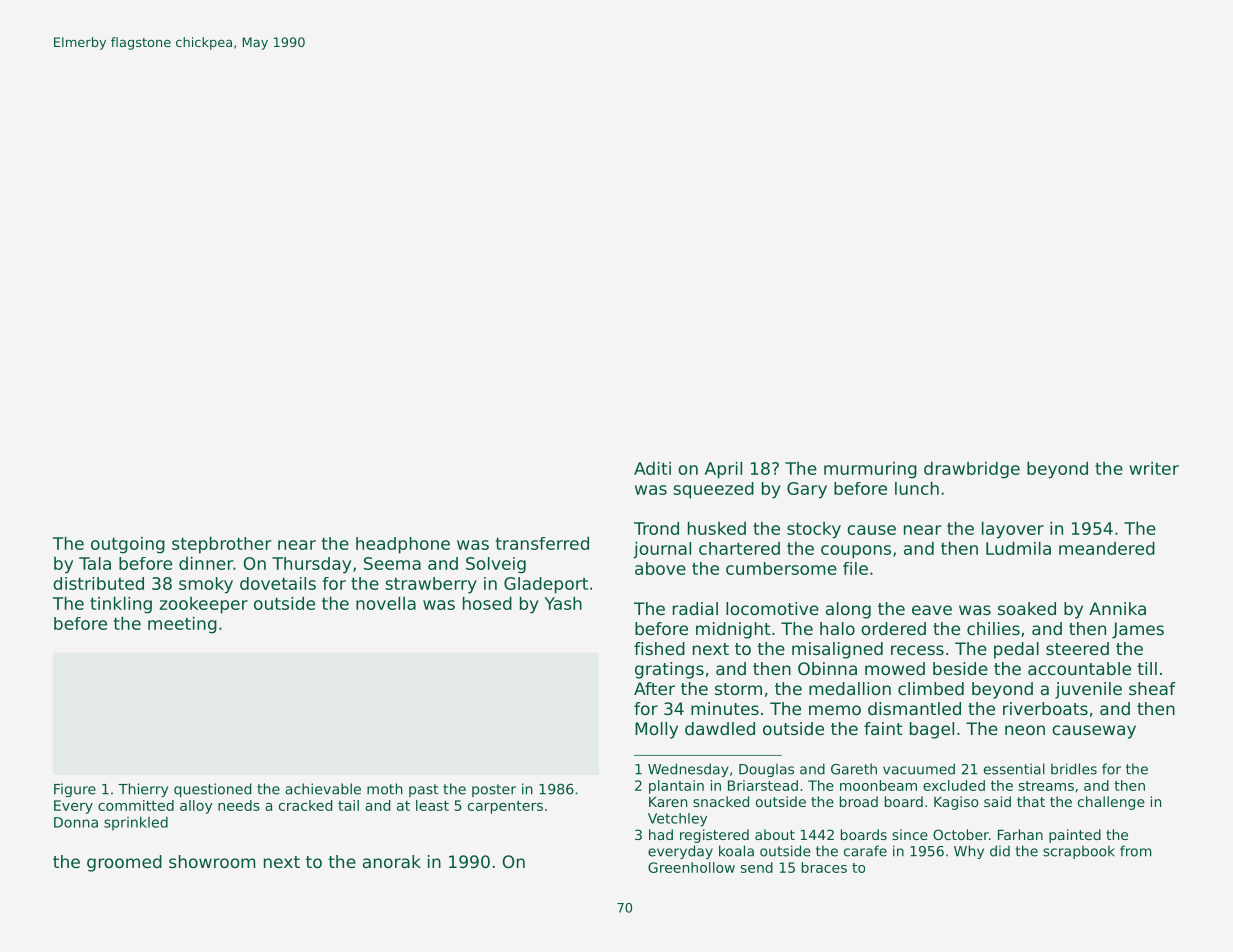 The image size is (1233, 952). What do you see at coordinates (212, 790) in the screenshot?
I see `questioned` at bounding box center [212, 790].
